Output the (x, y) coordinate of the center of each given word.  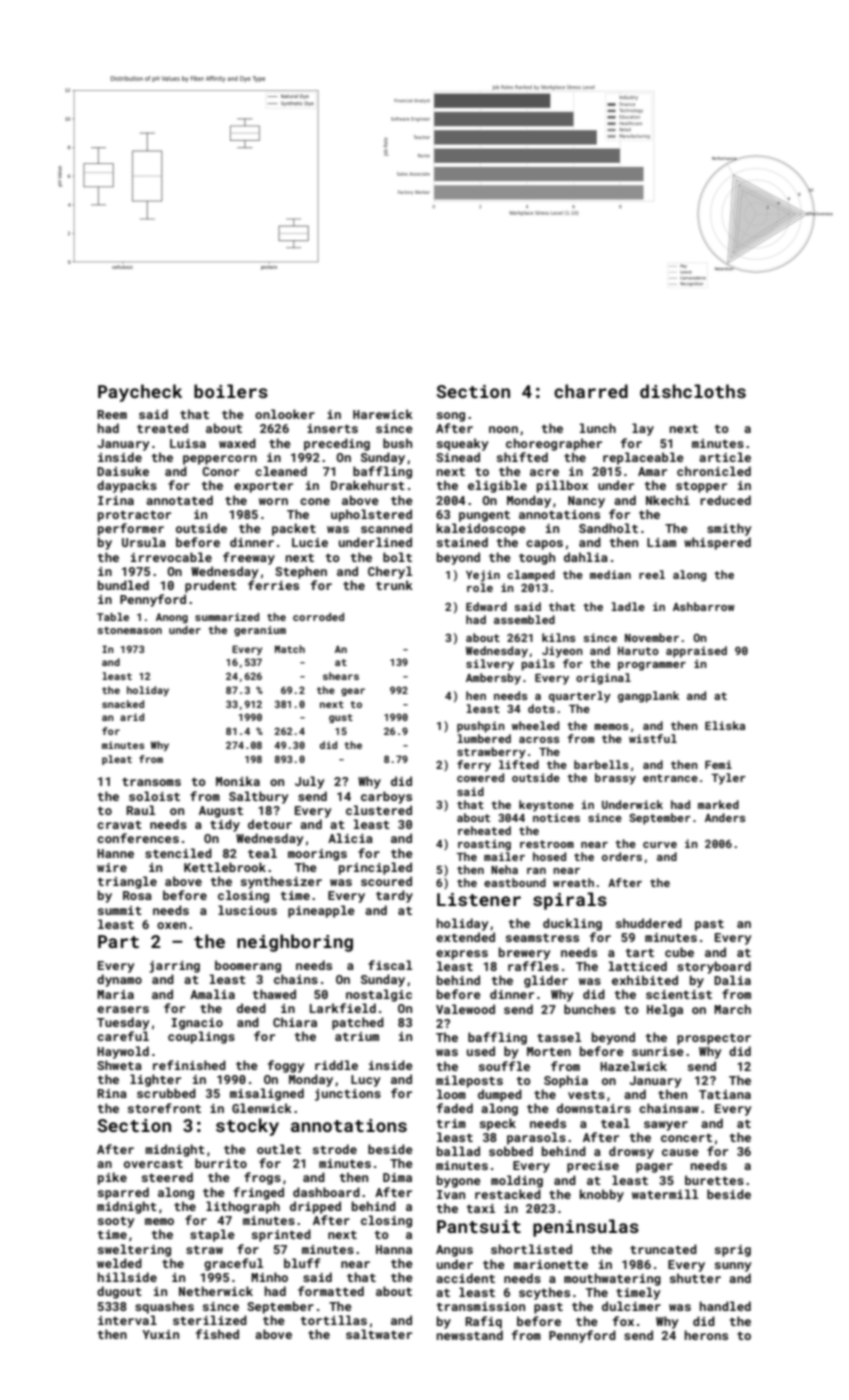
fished (217, 1334)
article (725, 457)
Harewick (383, 414)
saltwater (379, 1334)
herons (706, 1335)
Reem (112, 414)
